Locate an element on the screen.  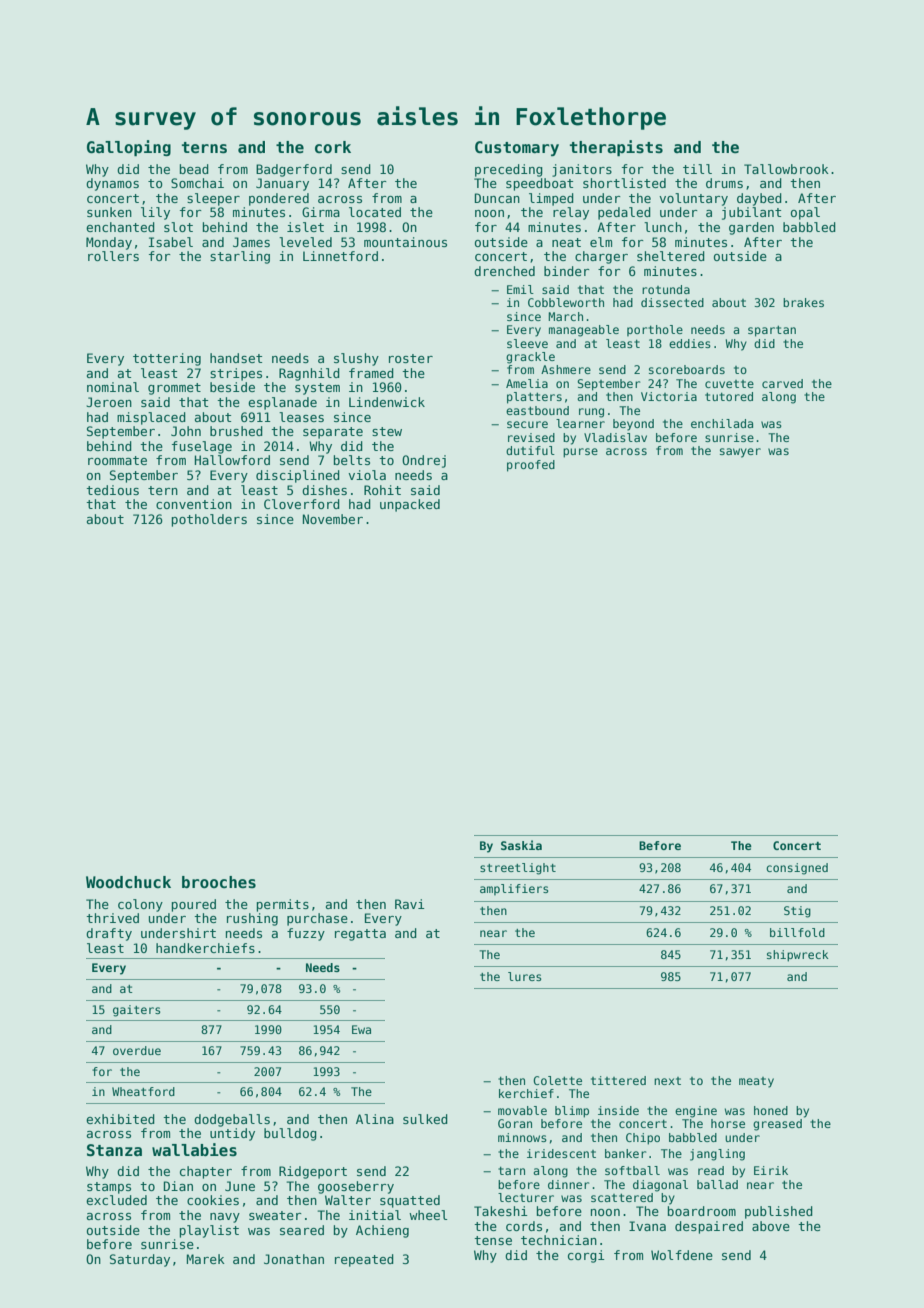
sawyer is located at coordinates (740, 453).
